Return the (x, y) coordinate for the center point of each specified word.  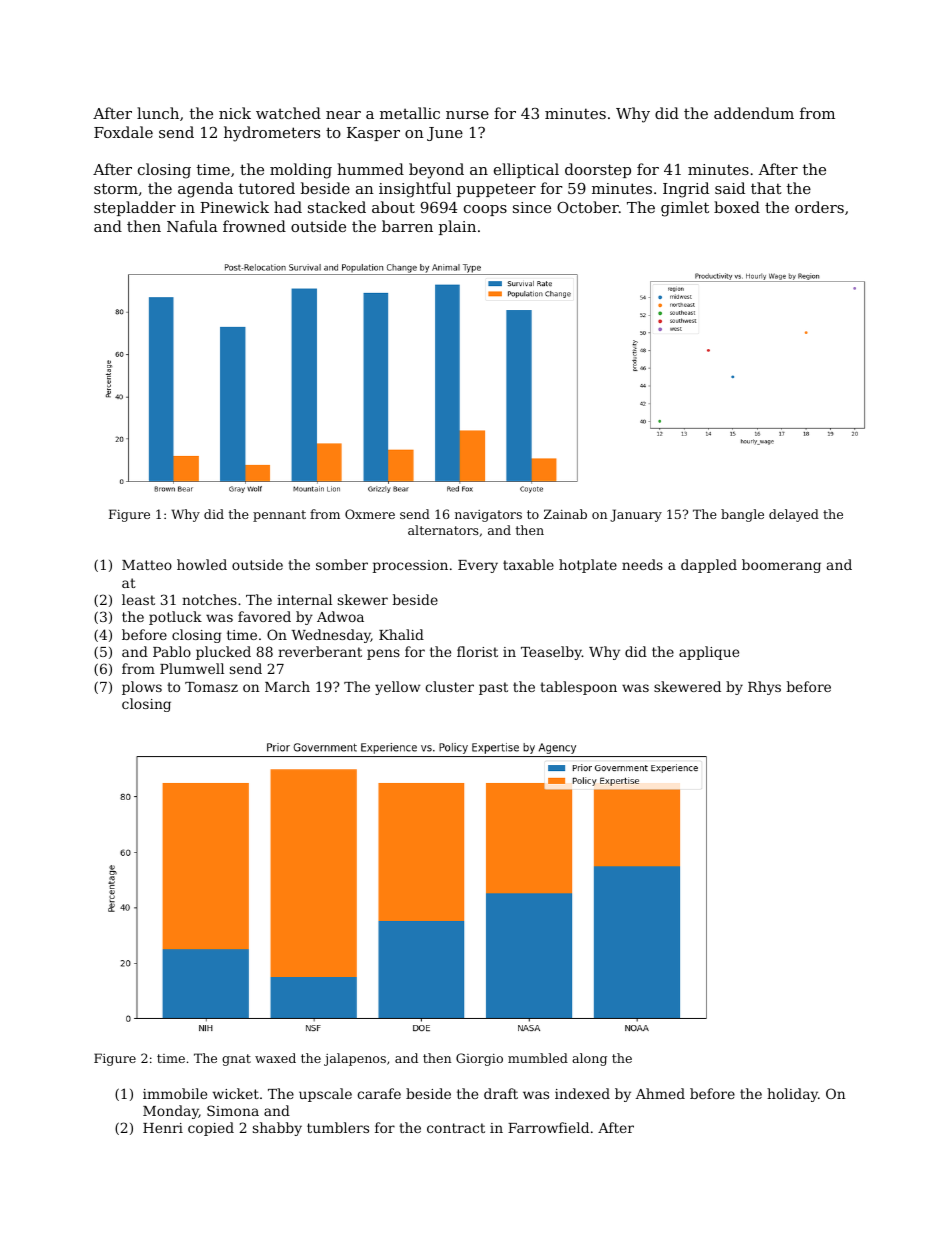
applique (709, 653)
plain (457, 227)
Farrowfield (548, 1127)
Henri (163, 1128)
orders (819, 207)
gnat (236, 1060)
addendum (754, 113)
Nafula (192, 226)
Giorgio (479, 1059)
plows (142, 688)
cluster (449, 686)
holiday (792, 1095)
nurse (467, 115)
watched (288, 113)
